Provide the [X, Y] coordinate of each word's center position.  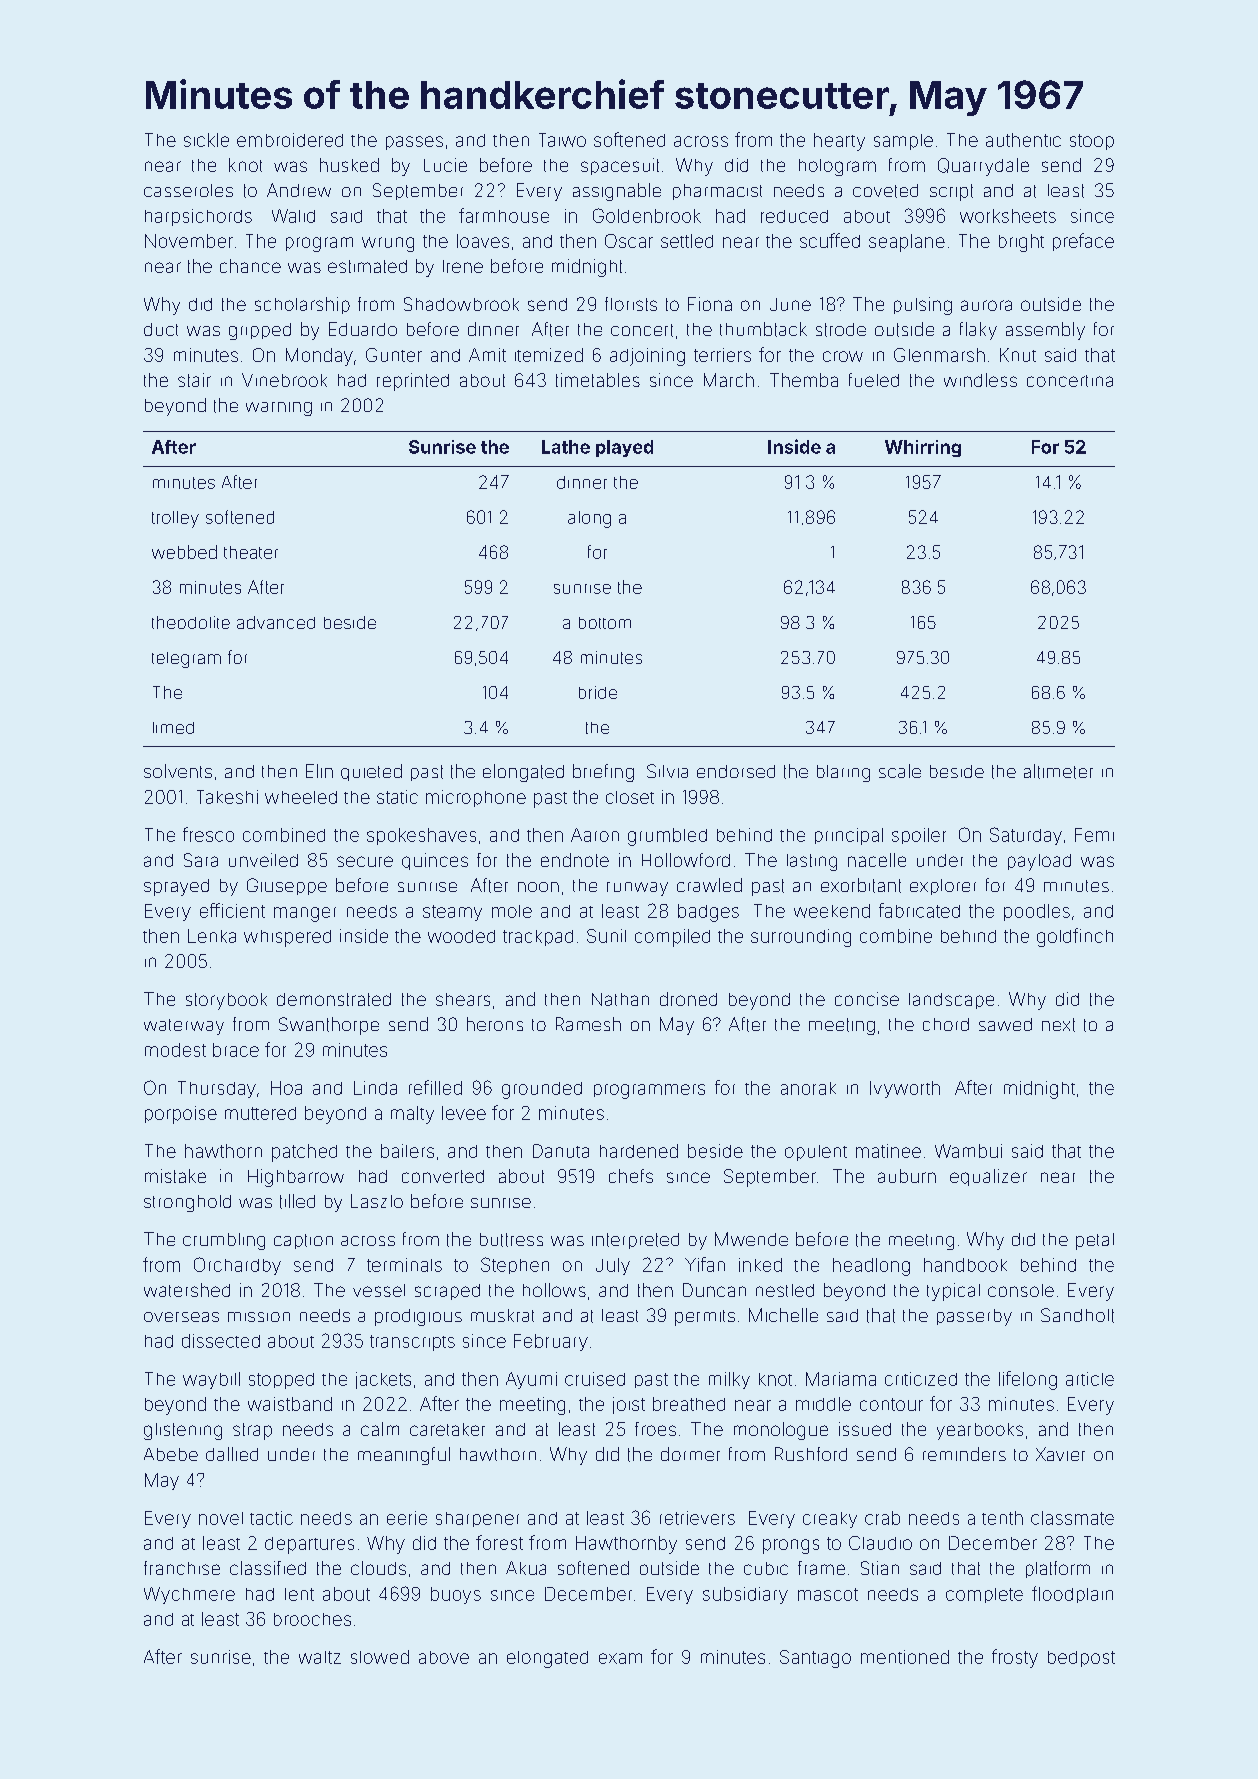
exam [620, 1658]
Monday [319, 357]
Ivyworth [905, 1089]
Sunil [606, 936]
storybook [226, 1001]
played [624, 448]
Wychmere [189, 1595]
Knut [1018, 355]
